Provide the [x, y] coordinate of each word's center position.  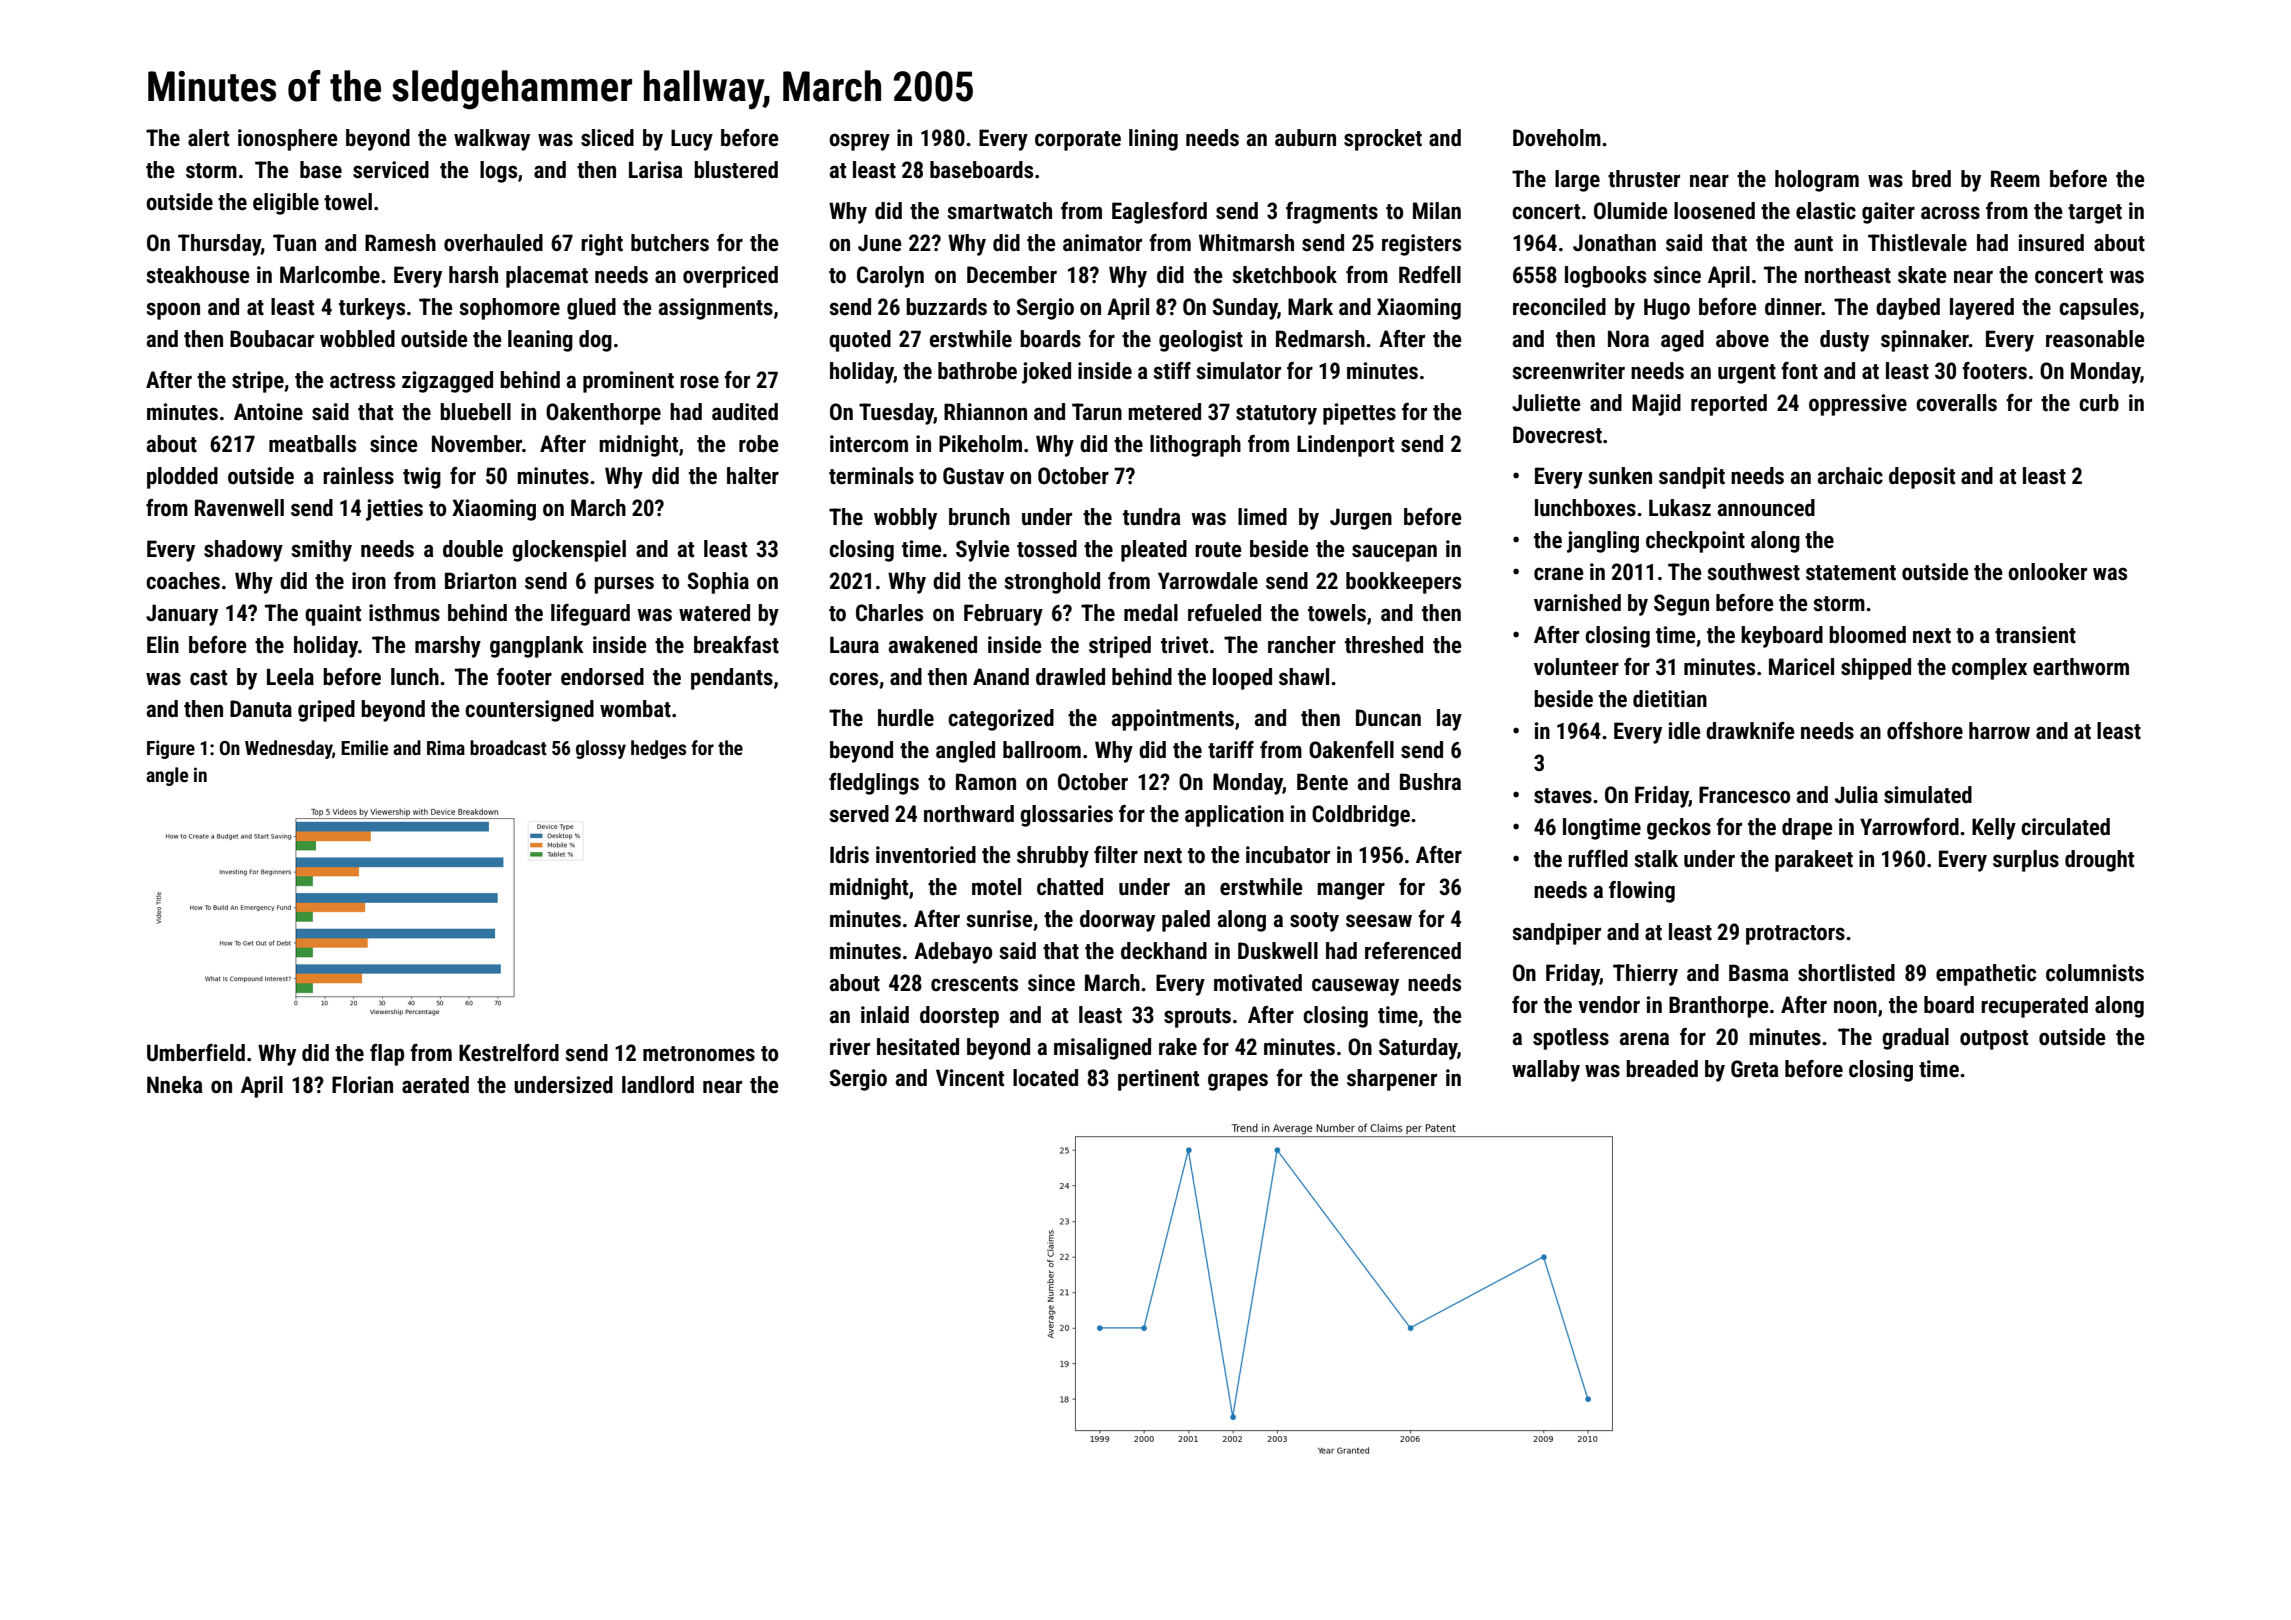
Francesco [1744, 795]
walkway [492, 140]
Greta [1755, 1069]
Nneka [175, 1085]
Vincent [970, 1078]
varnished [1577, 603]
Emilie [364, 747]
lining [1153, 140]
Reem [2015, 179]
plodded [182, 478]
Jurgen [1361, 519]
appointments [1172, 720]
